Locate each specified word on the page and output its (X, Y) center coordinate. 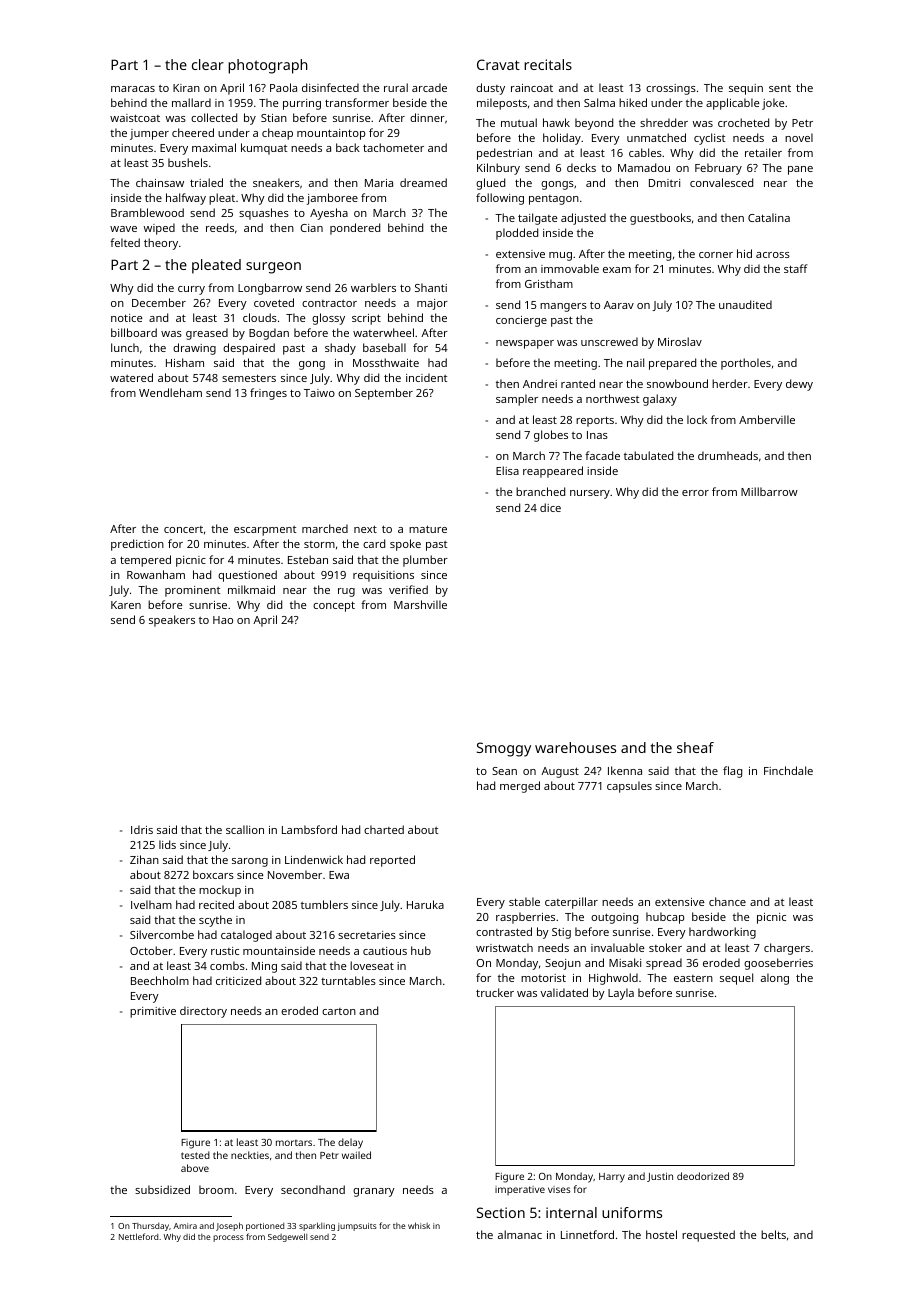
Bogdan (269, 334)
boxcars (213, 874)
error (695, 493)
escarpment (265, 531)
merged (520, 787)
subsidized (162, 1189)
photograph (267, 66)
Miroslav (680, 341)
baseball (384, 347)
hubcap (665, 918)
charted (384, 829)
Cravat (498, 64)
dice (550, 507)
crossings (671, 89)
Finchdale (788, 770)
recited (216, 904)
